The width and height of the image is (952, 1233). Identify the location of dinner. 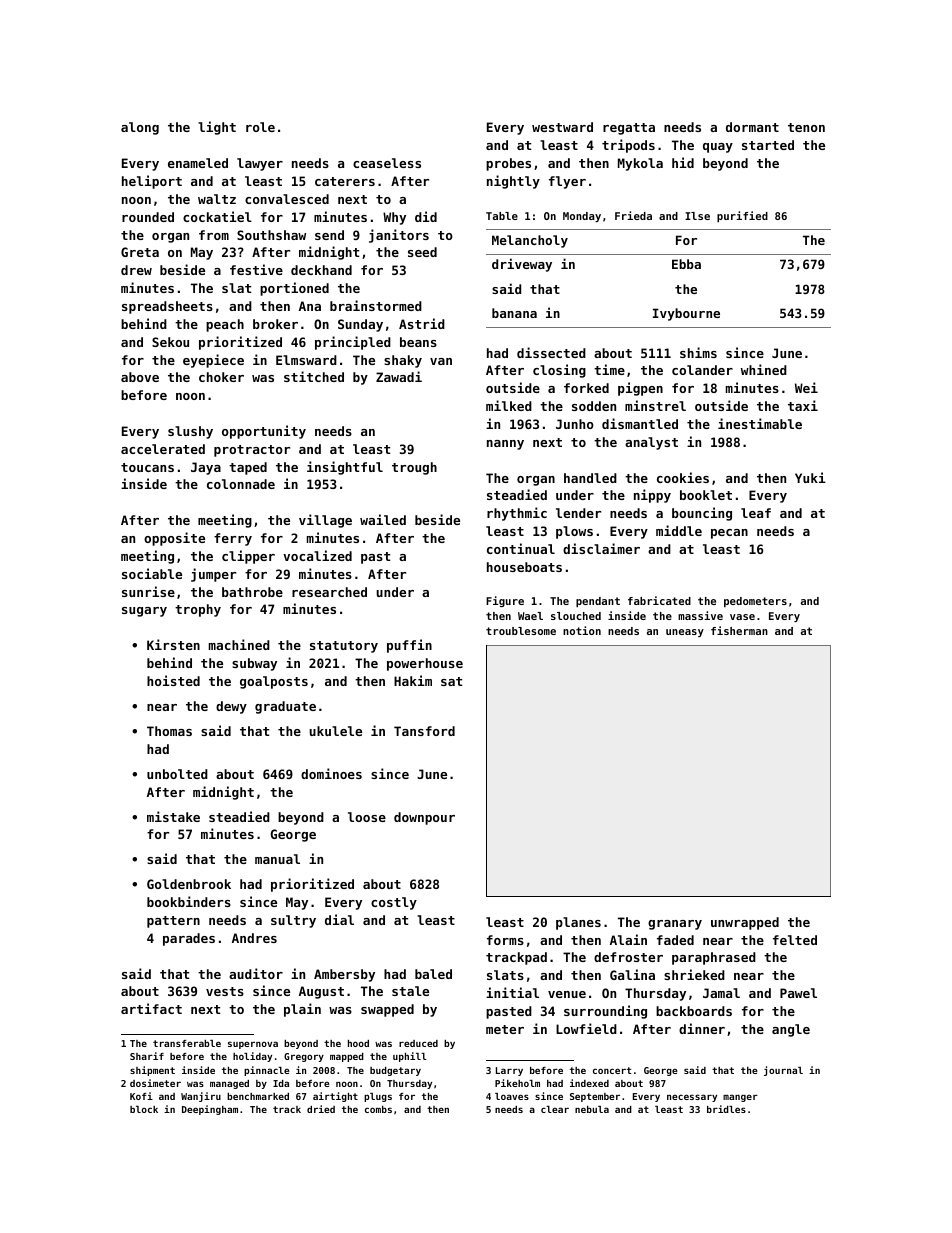
(702, 1028).
